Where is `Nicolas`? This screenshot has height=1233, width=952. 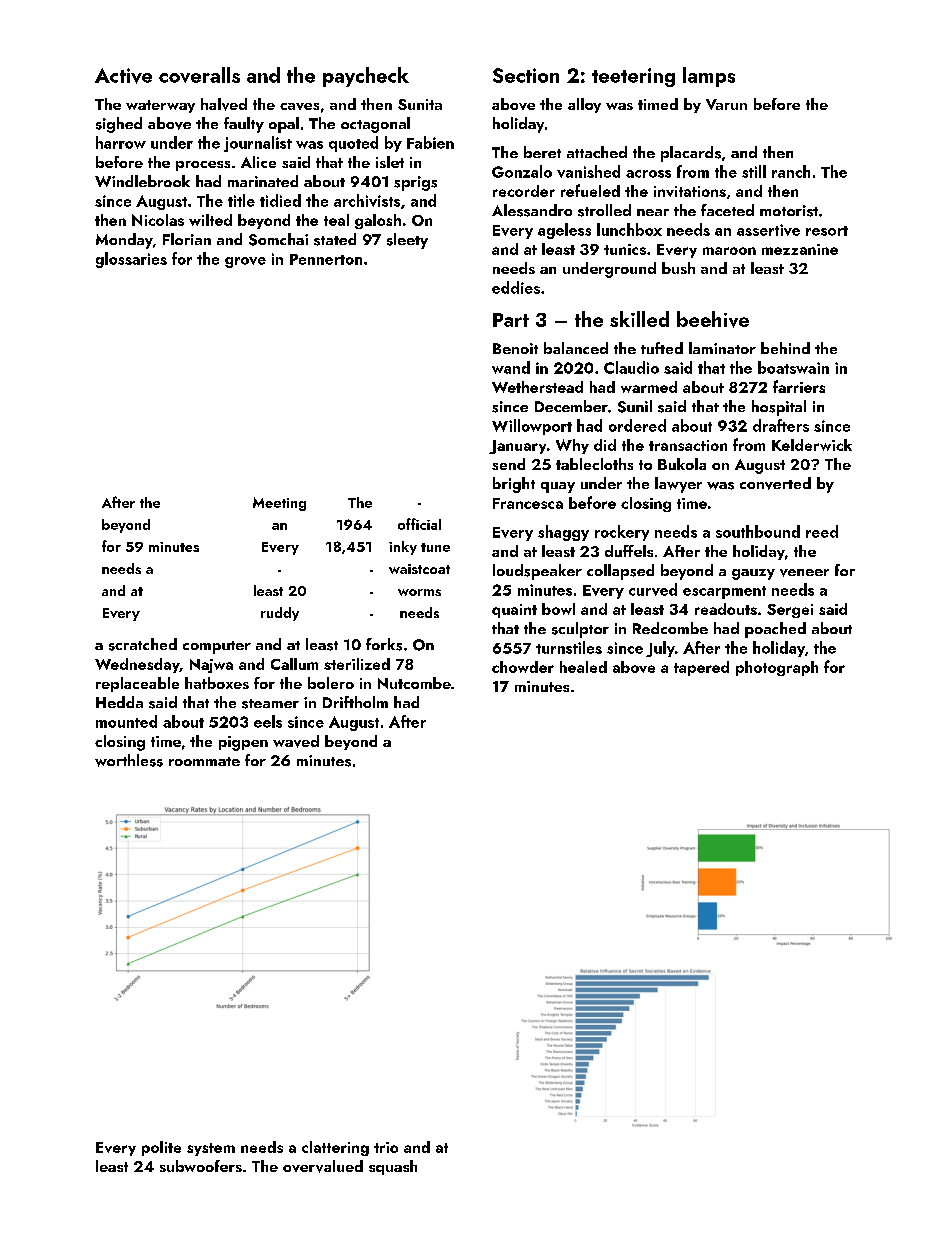 Nicolas is located at coordinates (158, 220).
